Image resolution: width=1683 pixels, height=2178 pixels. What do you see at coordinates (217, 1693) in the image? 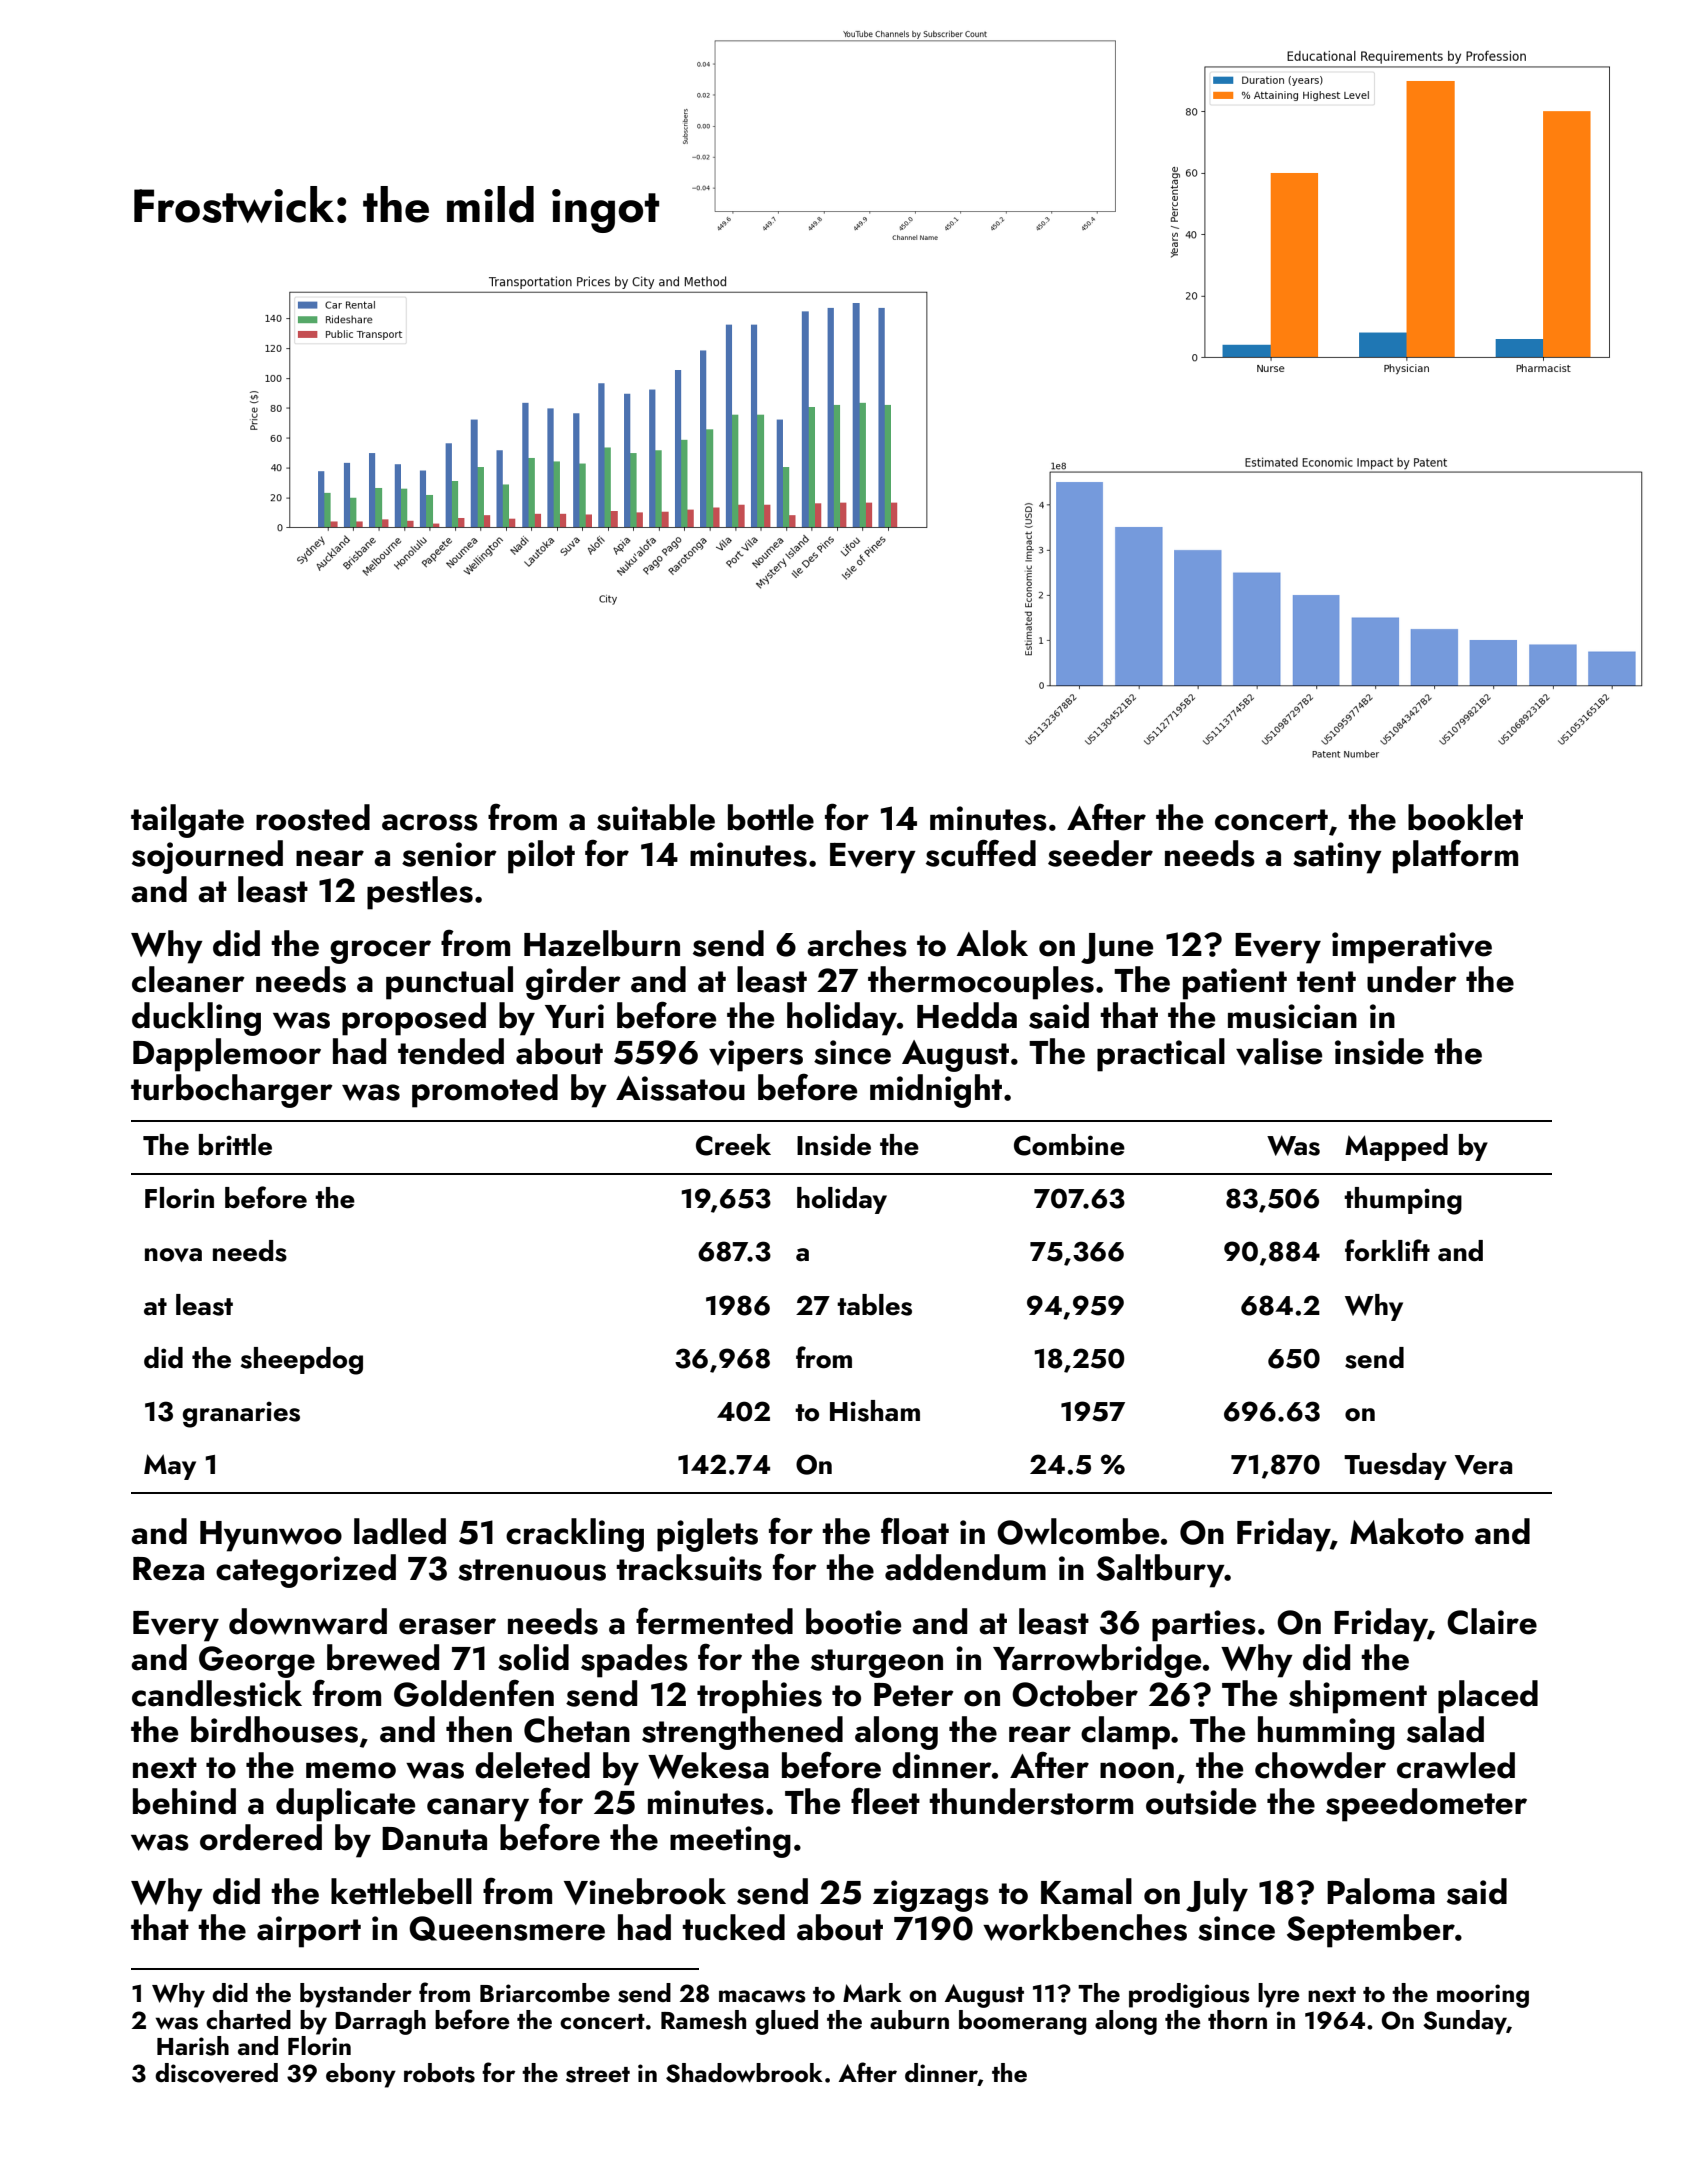
I see `candlestick` at bounding box center [217, 1693].
